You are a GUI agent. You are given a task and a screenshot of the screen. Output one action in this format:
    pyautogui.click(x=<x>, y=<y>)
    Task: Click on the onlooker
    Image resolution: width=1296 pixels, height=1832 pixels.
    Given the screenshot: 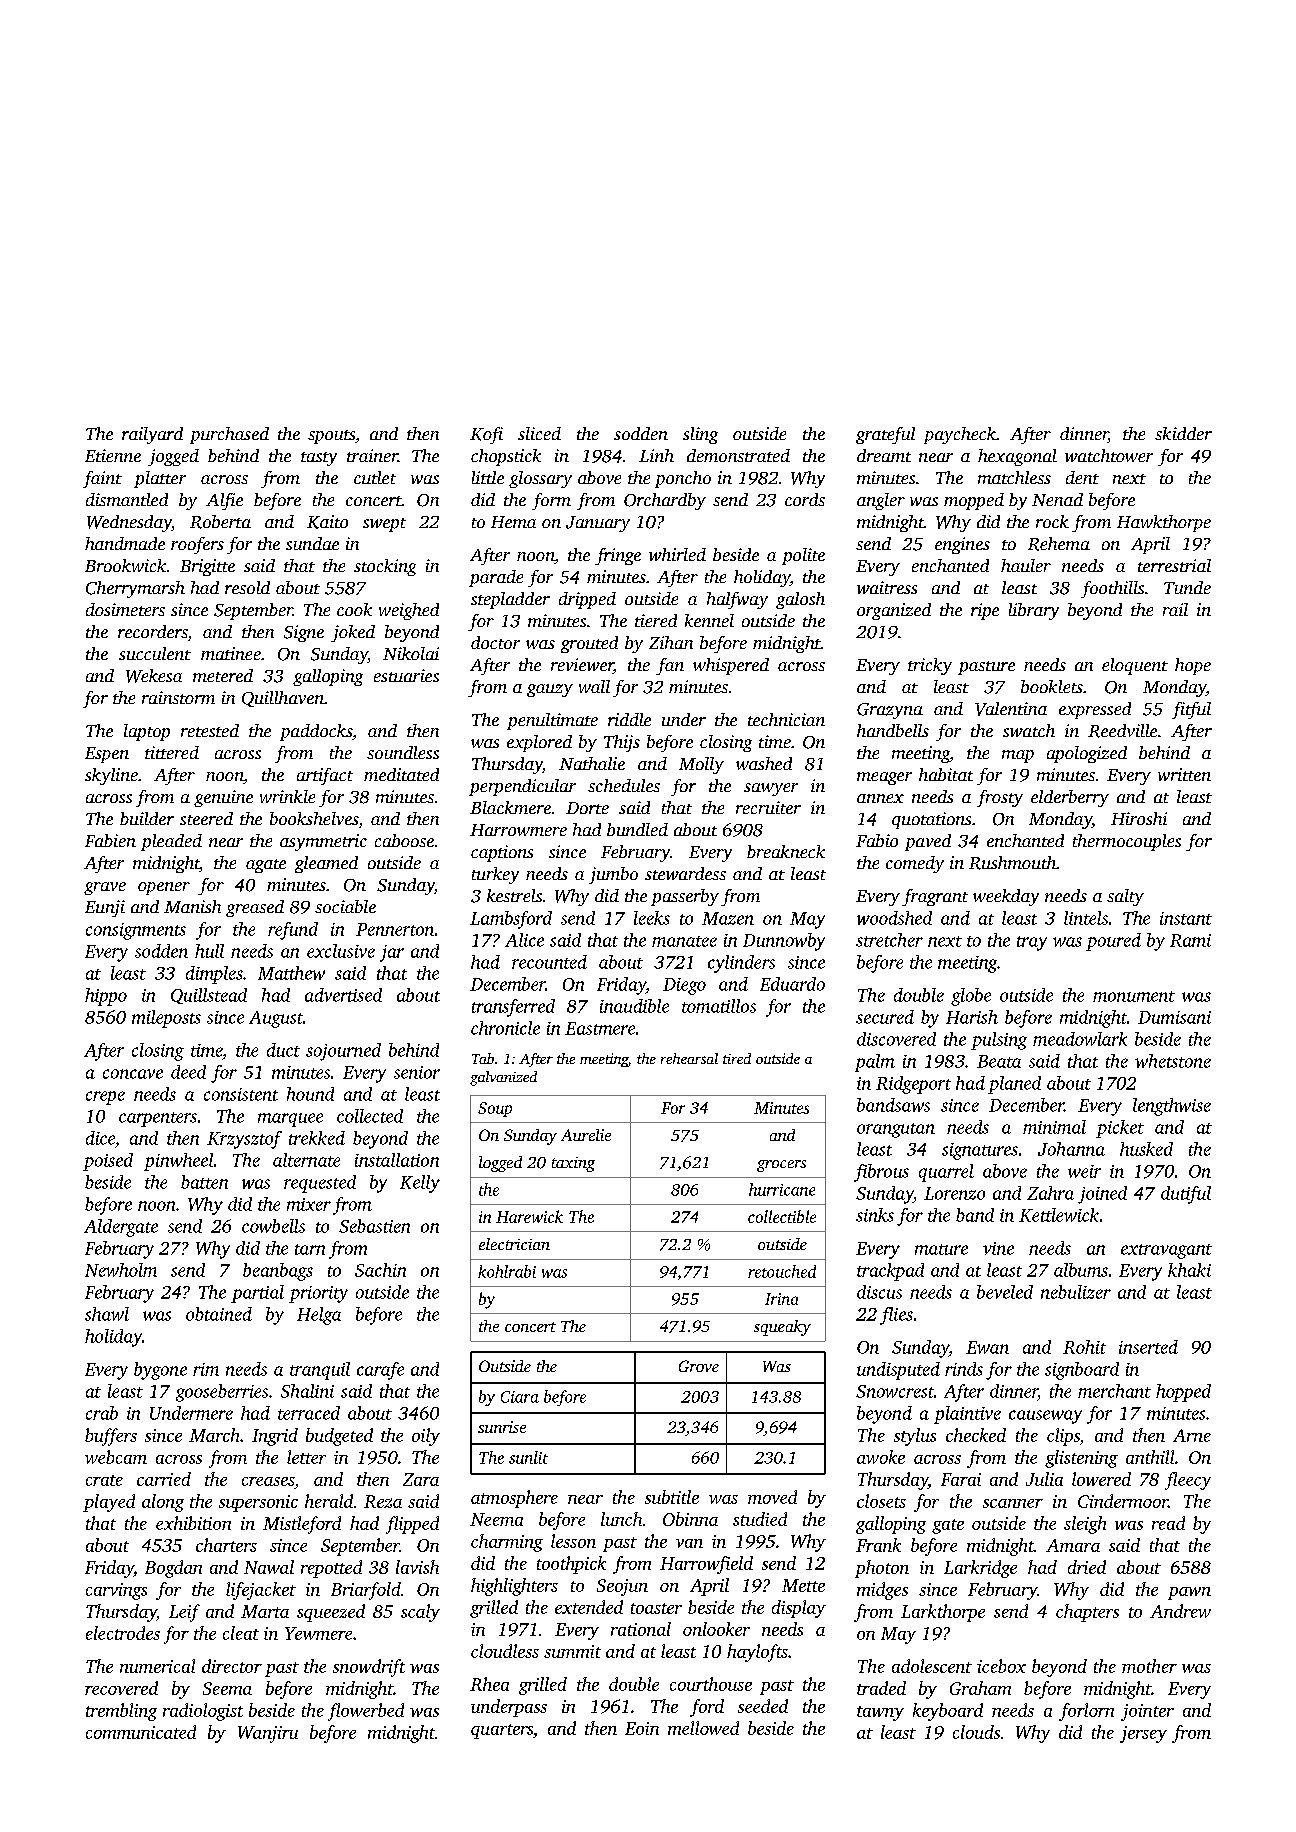 What is the action you would take?
    pyautogui.click(x=716, y=1629)
